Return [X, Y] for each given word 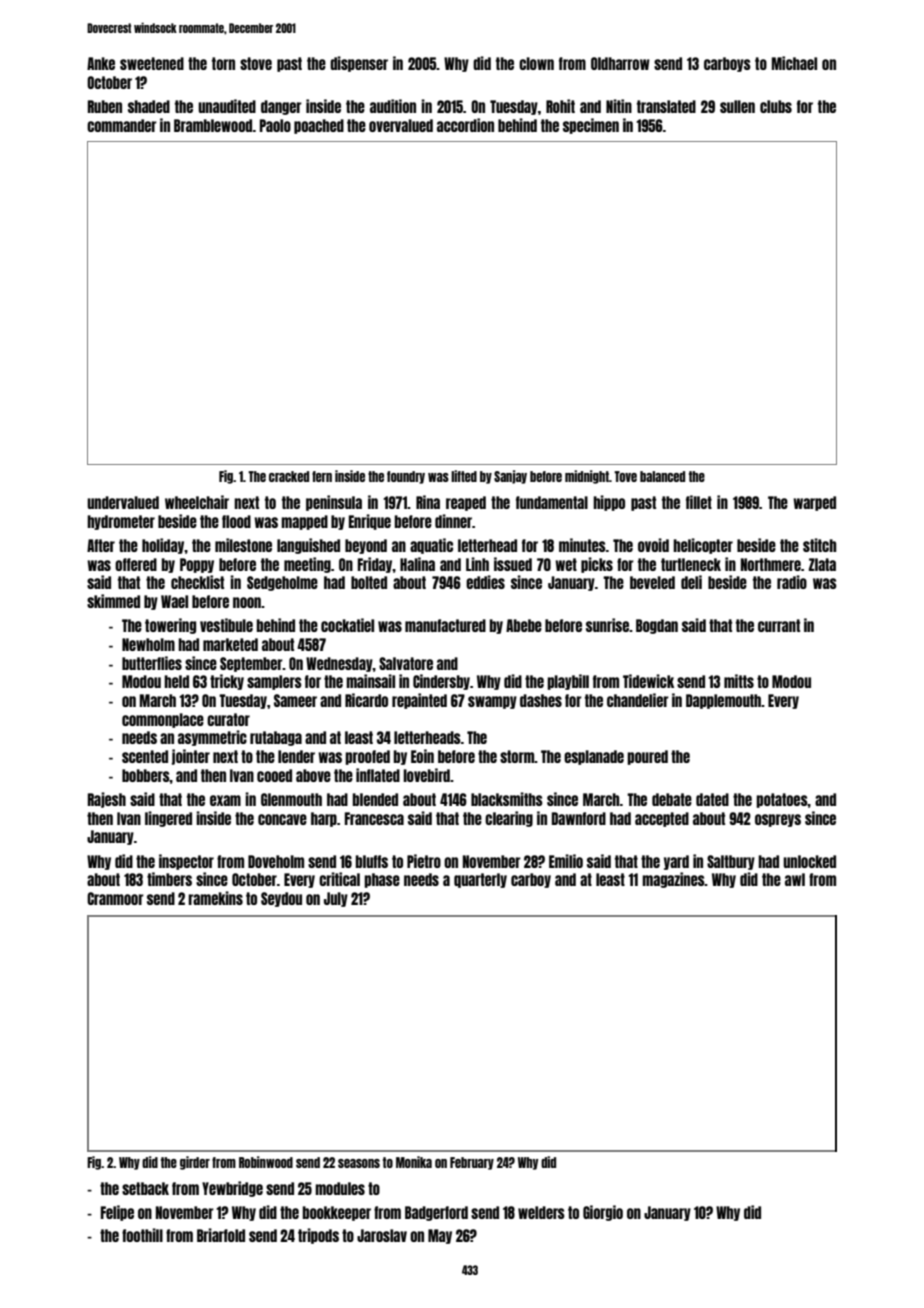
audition [393, 106]
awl [795, 879]
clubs [776, 106]
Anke [101, 63]
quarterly [480, 880]
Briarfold [221, 1235]
